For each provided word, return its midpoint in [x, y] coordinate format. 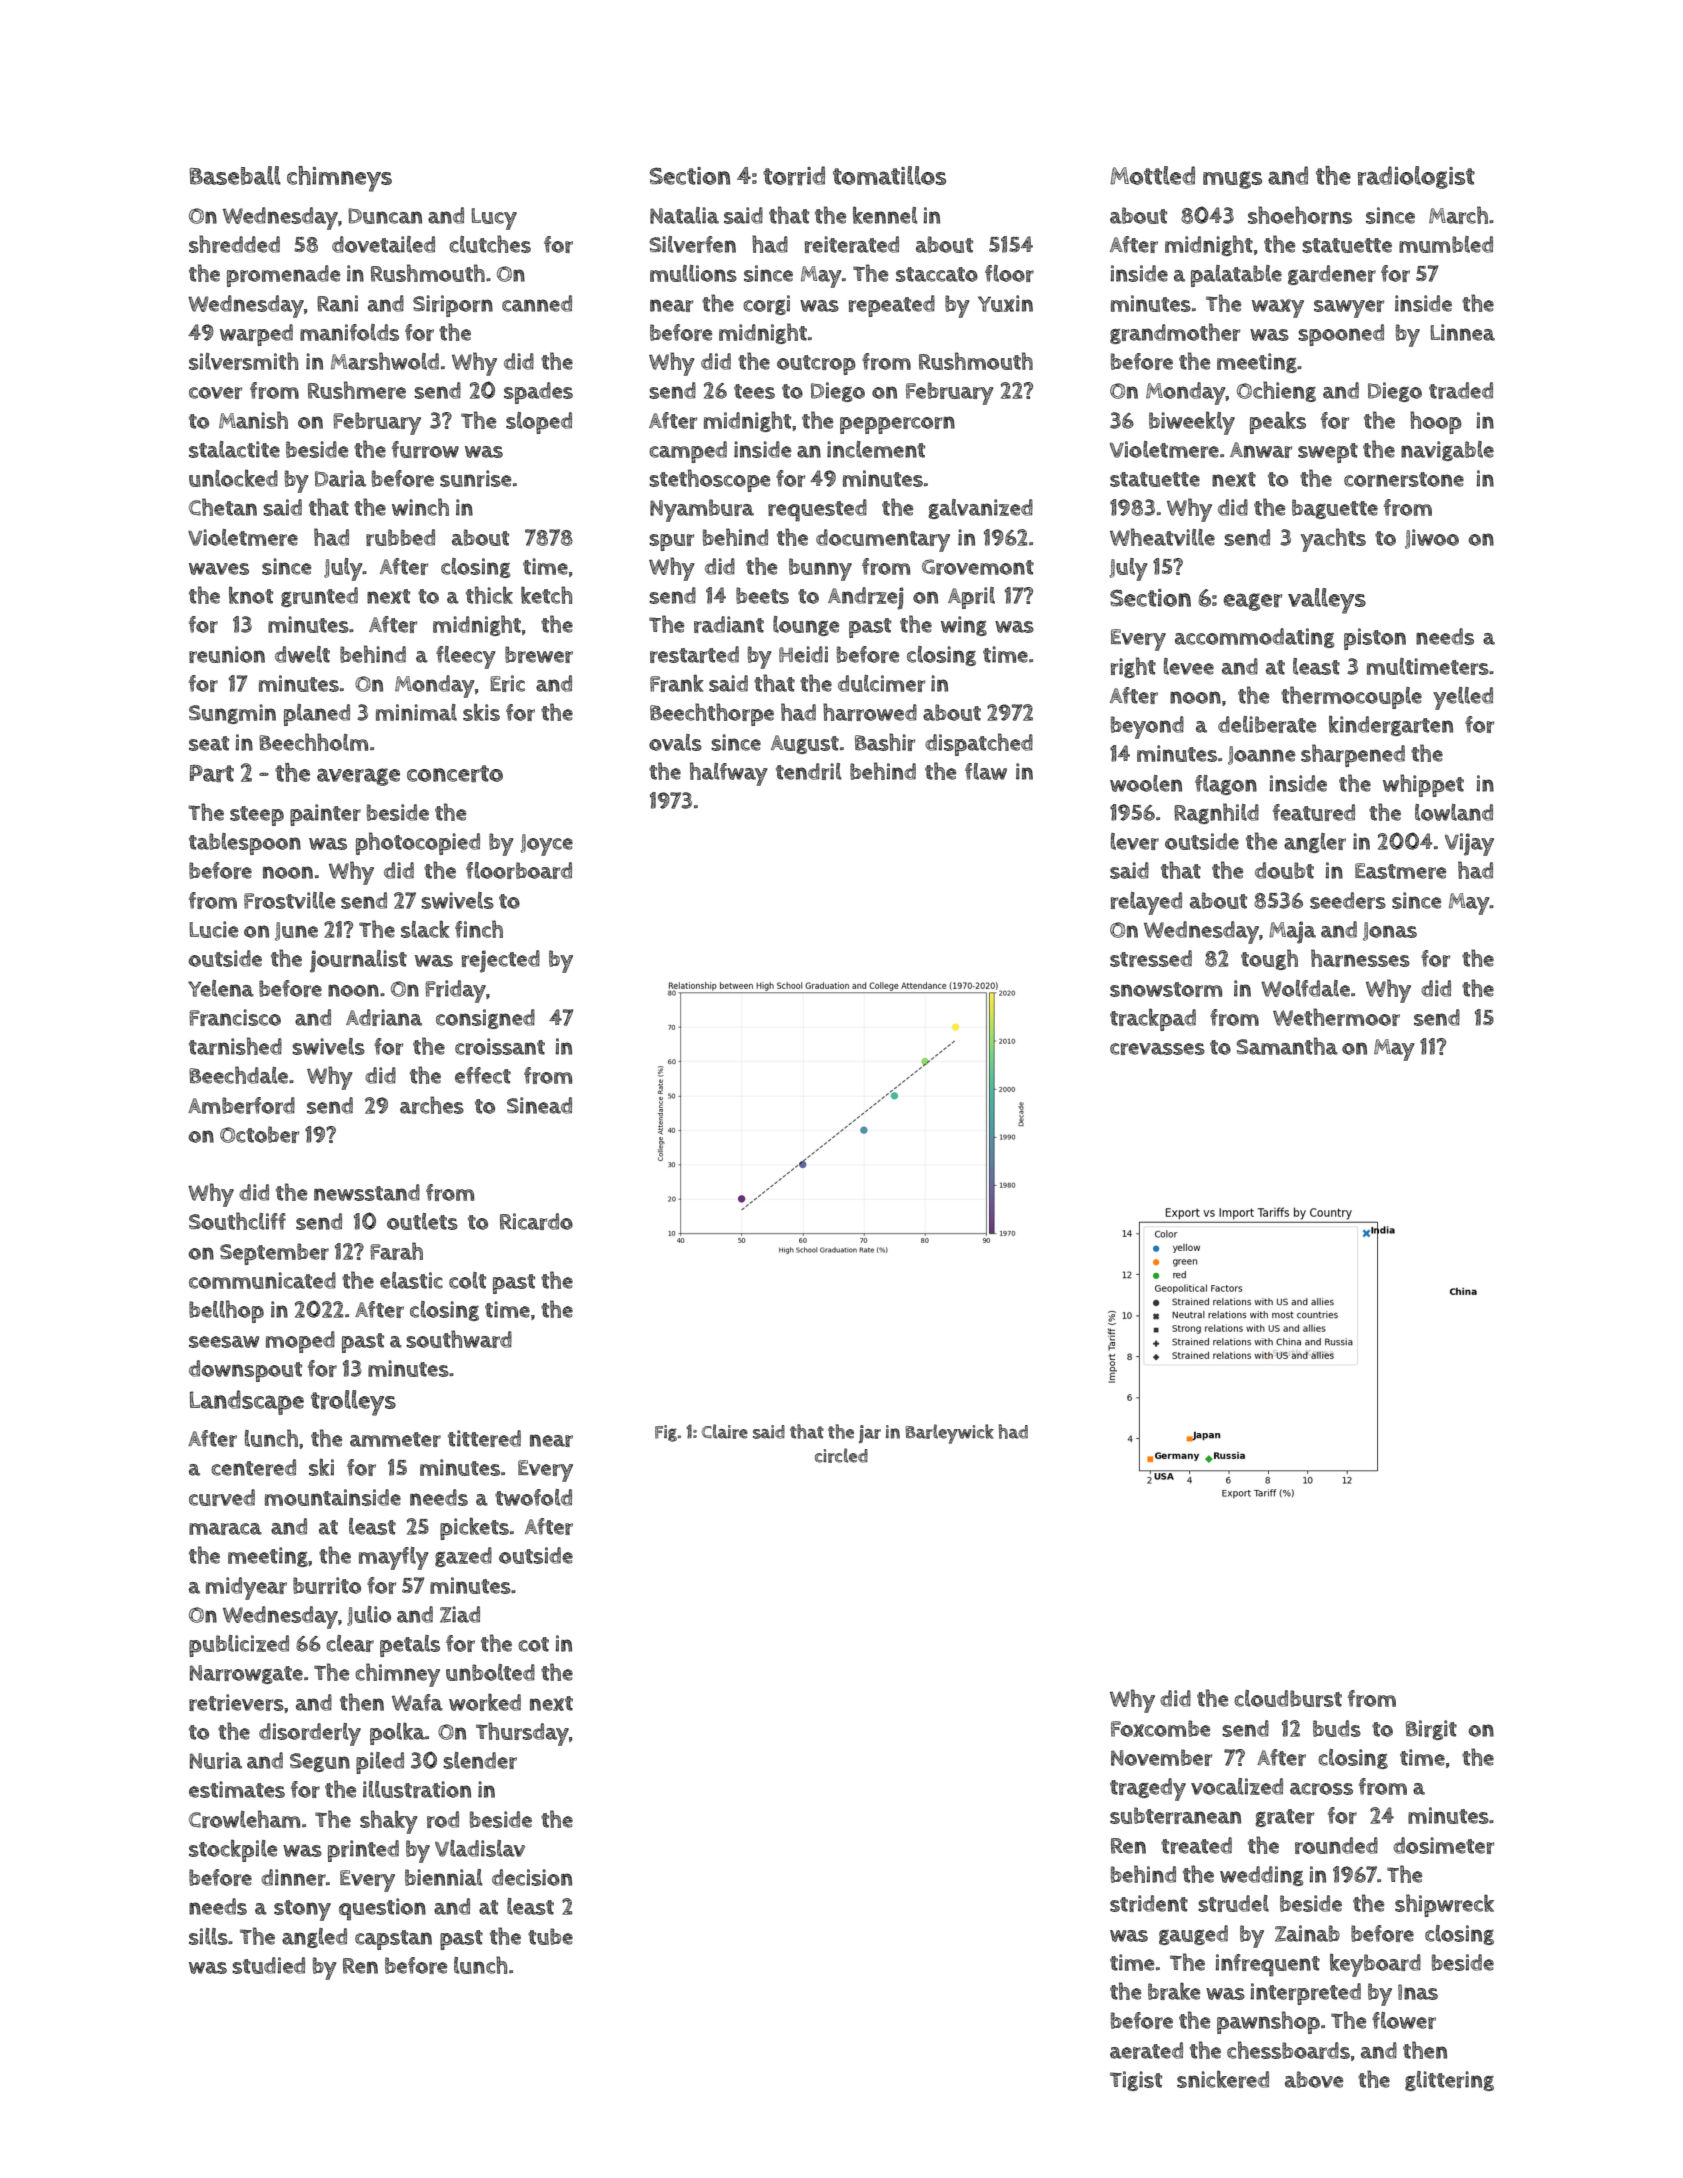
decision [532, 1877]
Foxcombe [1160, 1728]
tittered [484, 1438]
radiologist [1416, 177]
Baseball [235, 175]
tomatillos [889, 175]
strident [1149, 1903]
